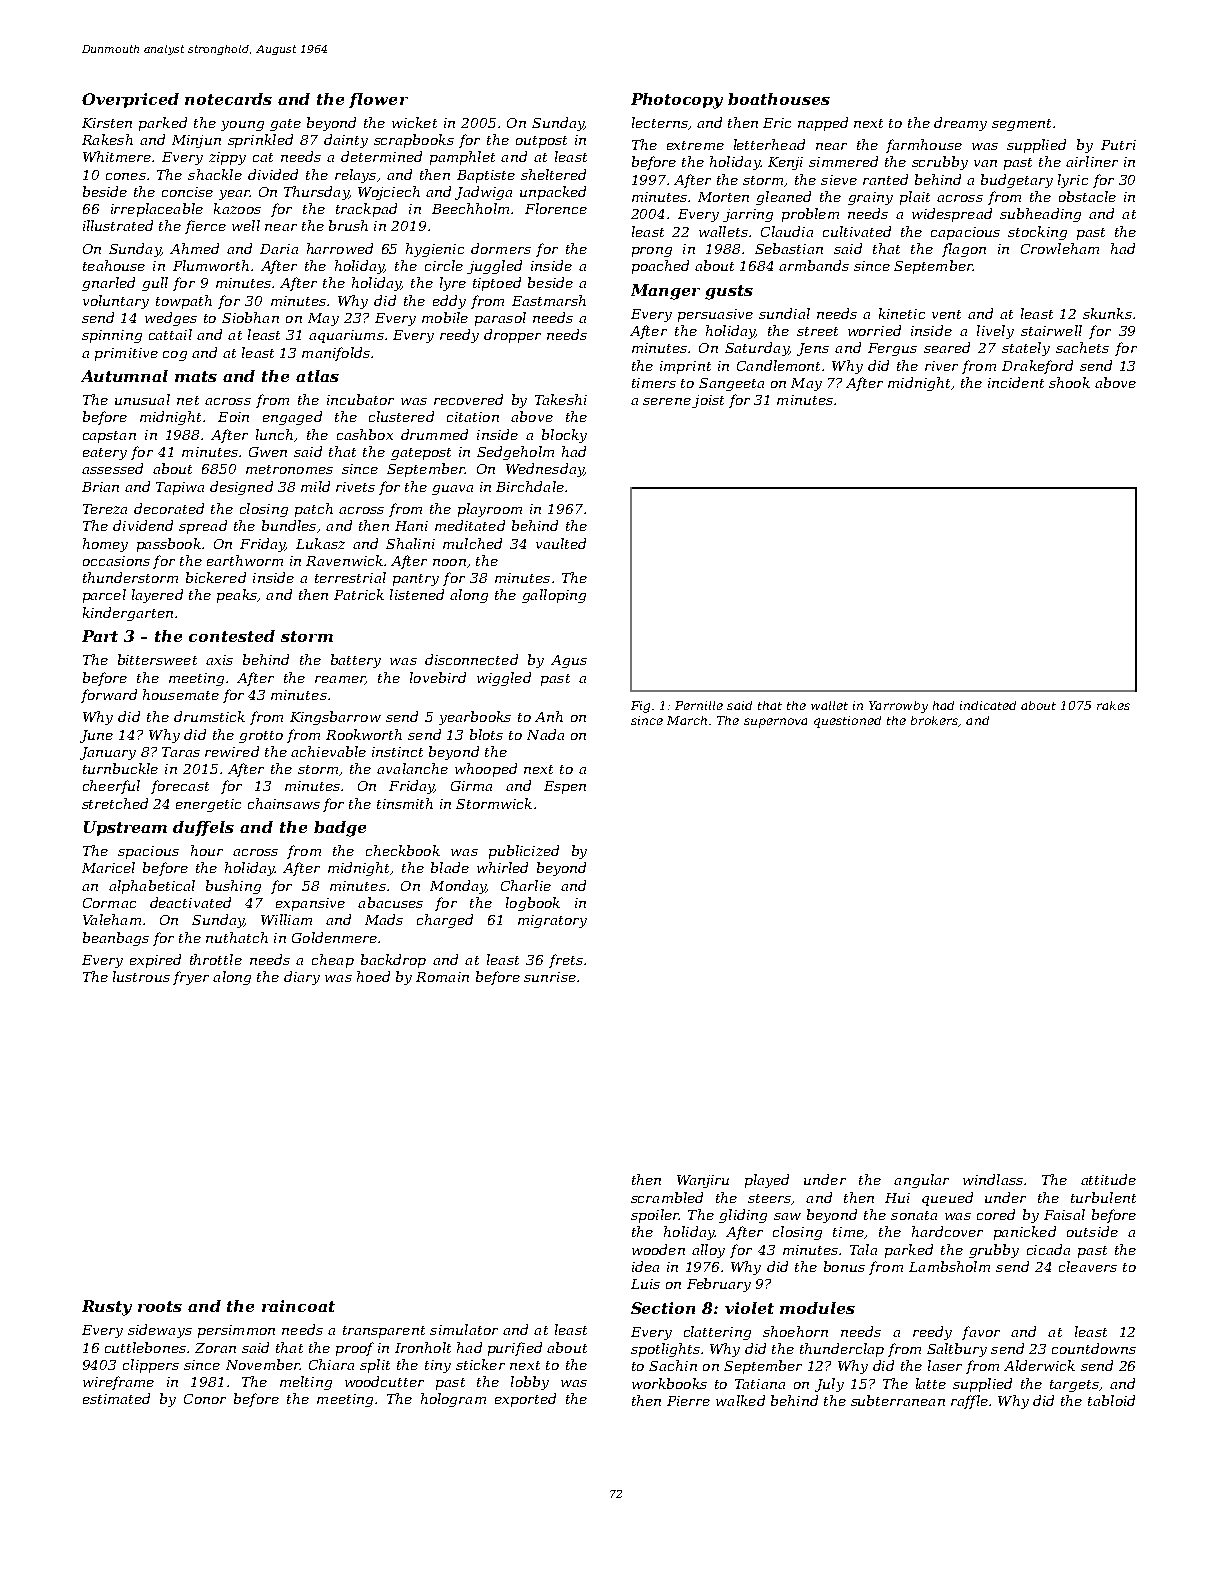 The height and width of the screenshot is (1577, 1218). Describe the element at coordinates (685, 367) in the screenshot. I see `imprint` at that location.
